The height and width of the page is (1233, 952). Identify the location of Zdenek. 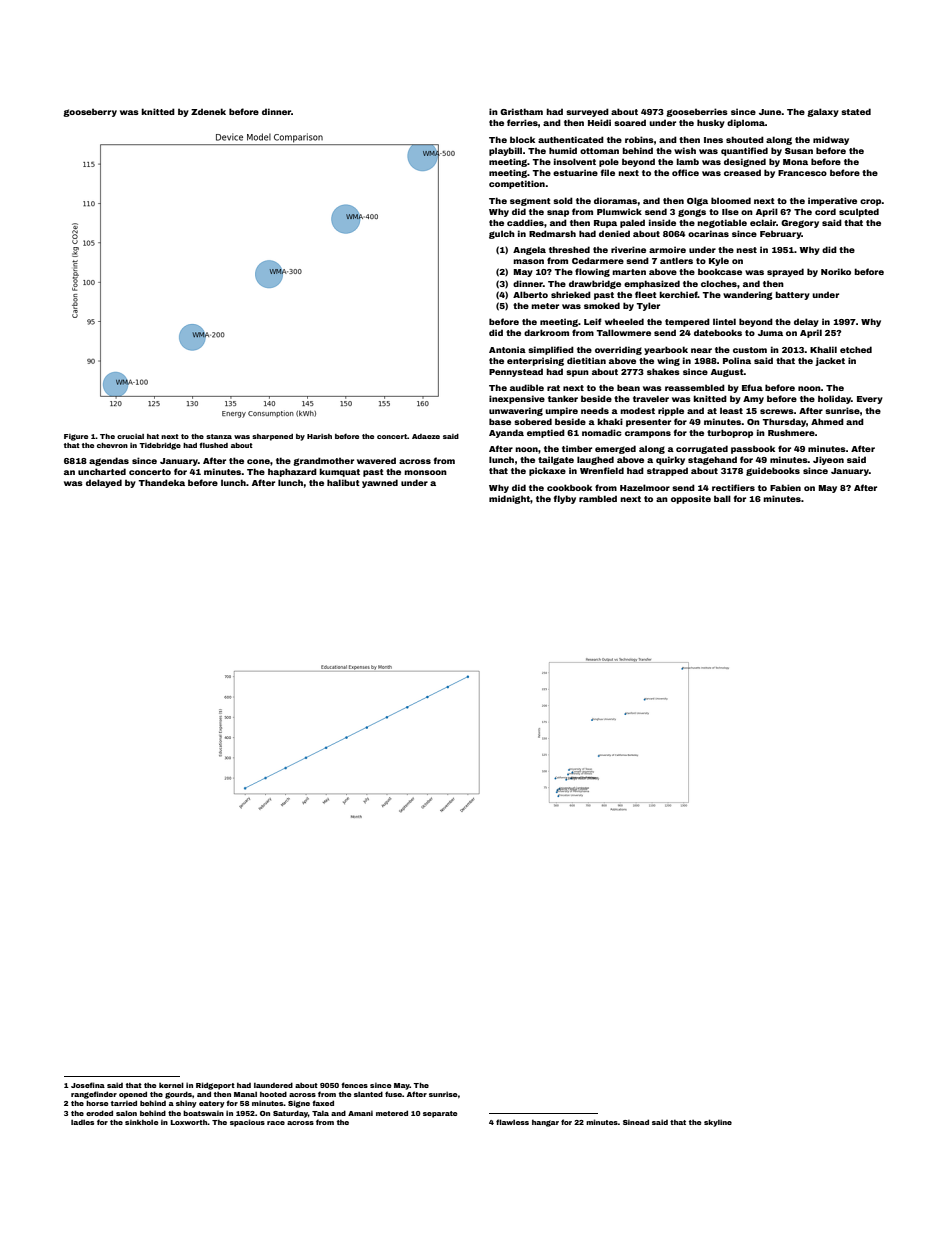
(208, 111).
